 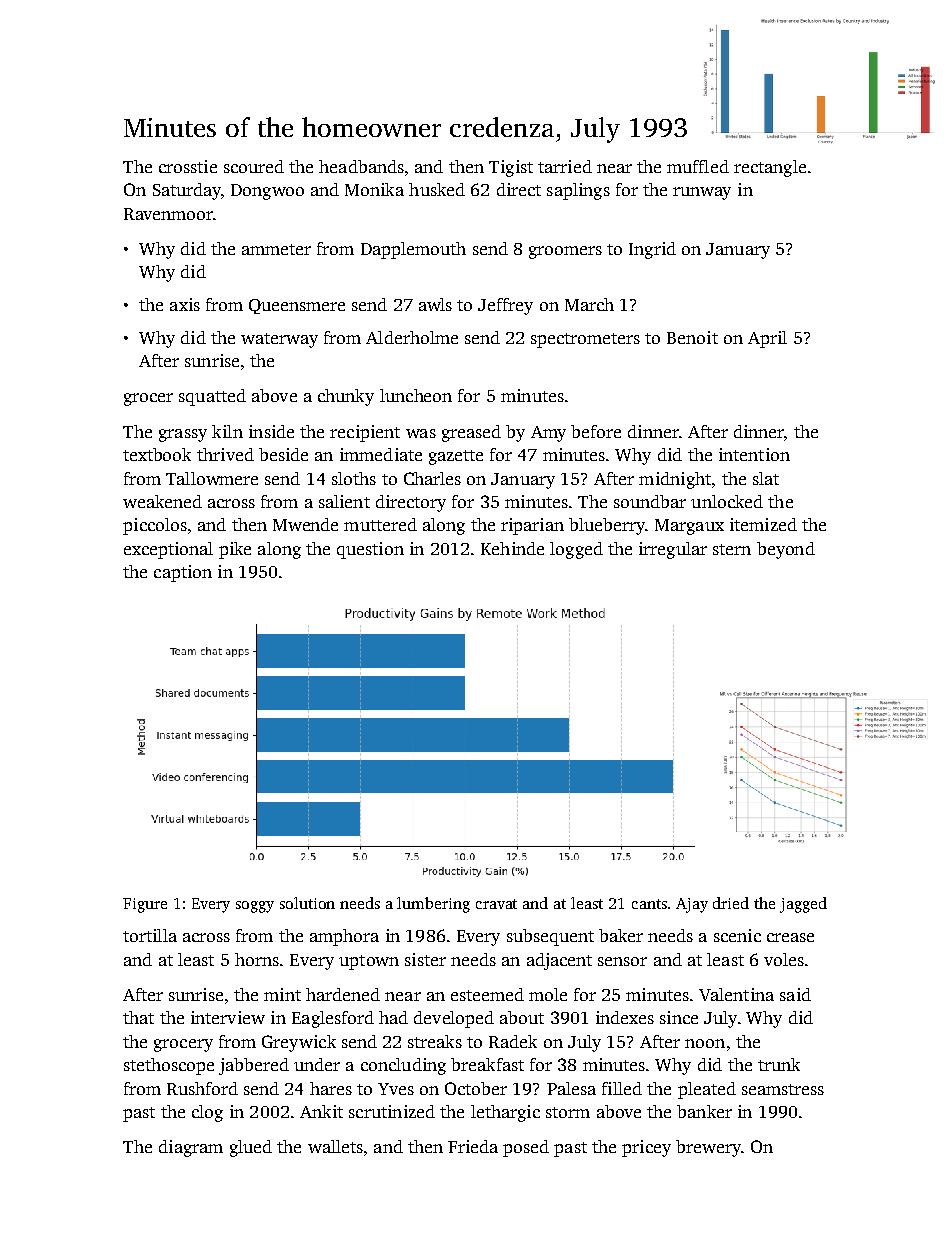 I want to click on muffled, so click(x=698, y=166).
